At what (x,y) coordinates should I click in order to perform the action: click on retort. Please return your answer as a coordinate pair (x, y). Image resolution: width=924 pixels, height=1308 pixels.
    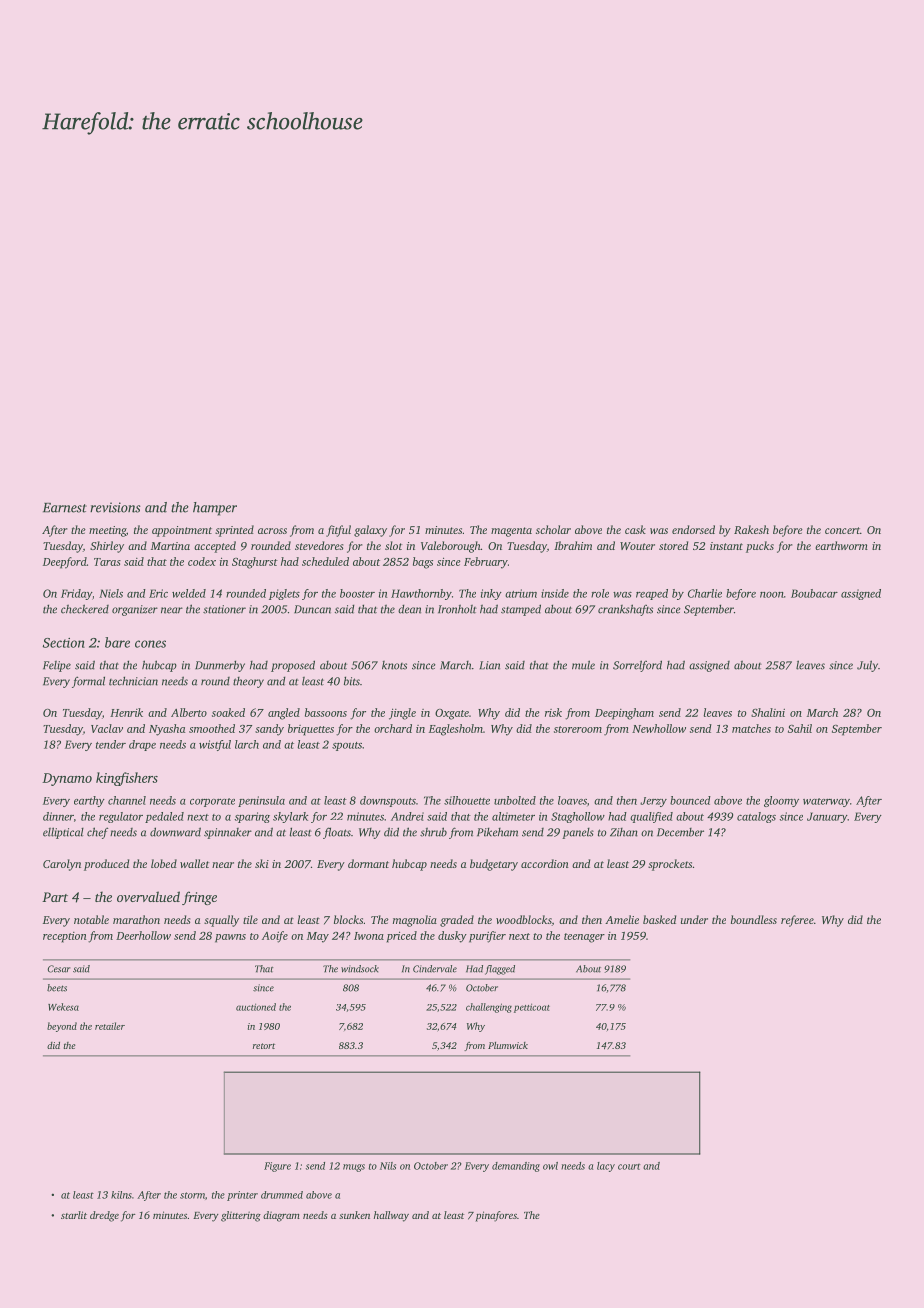
    Looking at the image, I should click on (264, 1046).
